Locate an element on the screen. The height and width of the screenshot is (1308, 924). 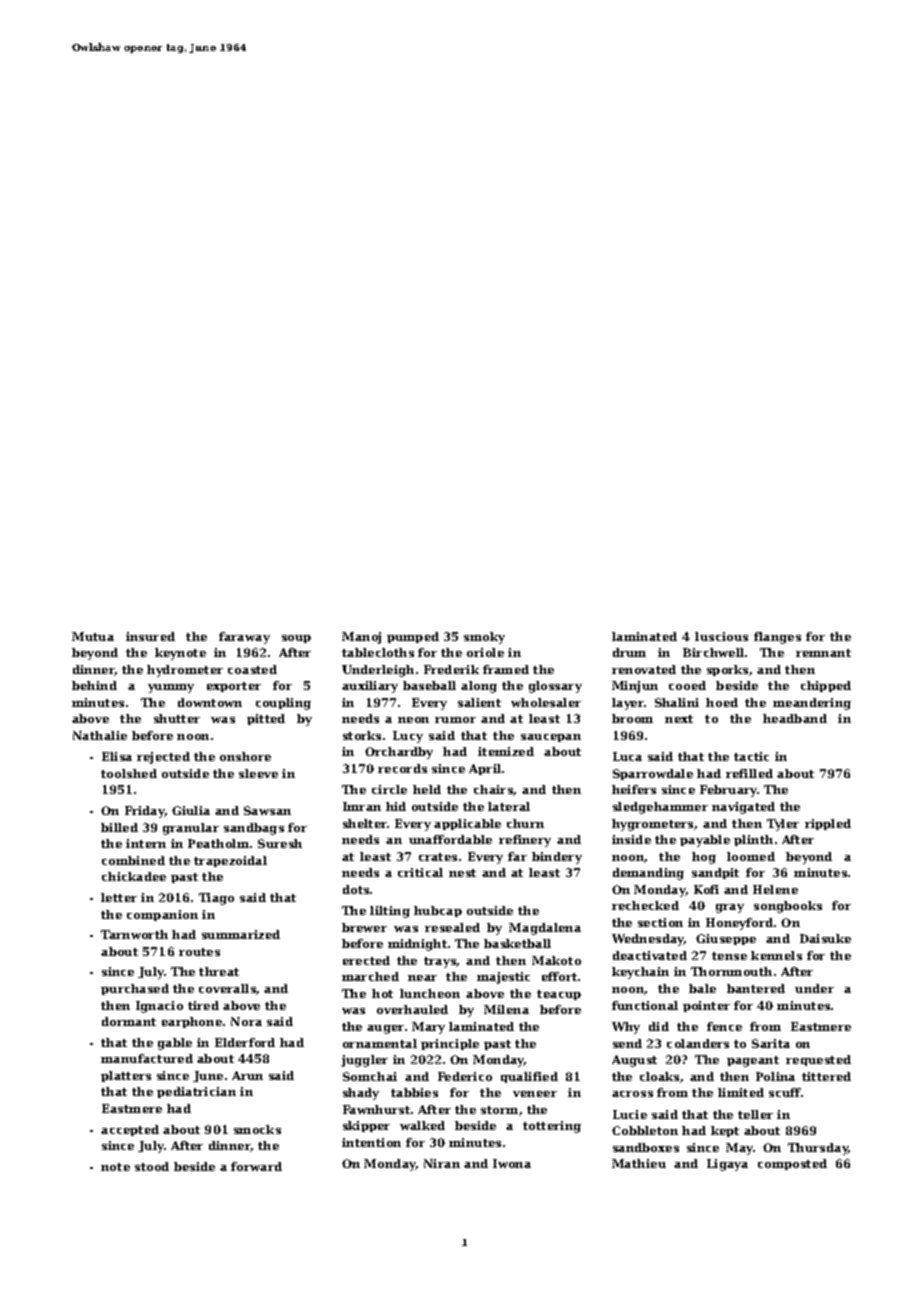
Tiago is located at coordinates (216, 899).
